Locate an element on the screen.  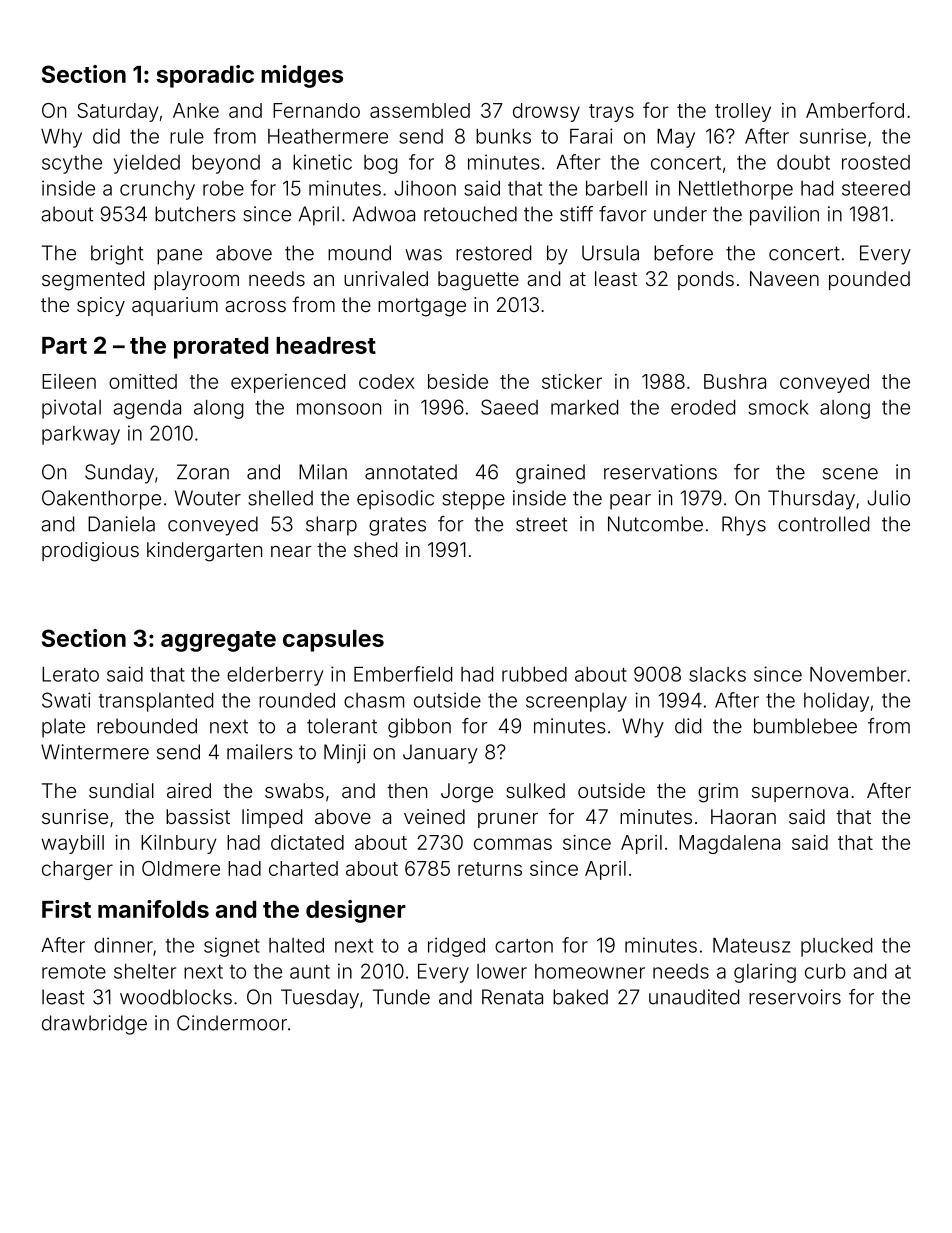
prodigious is located at coordinates (90, 552).
